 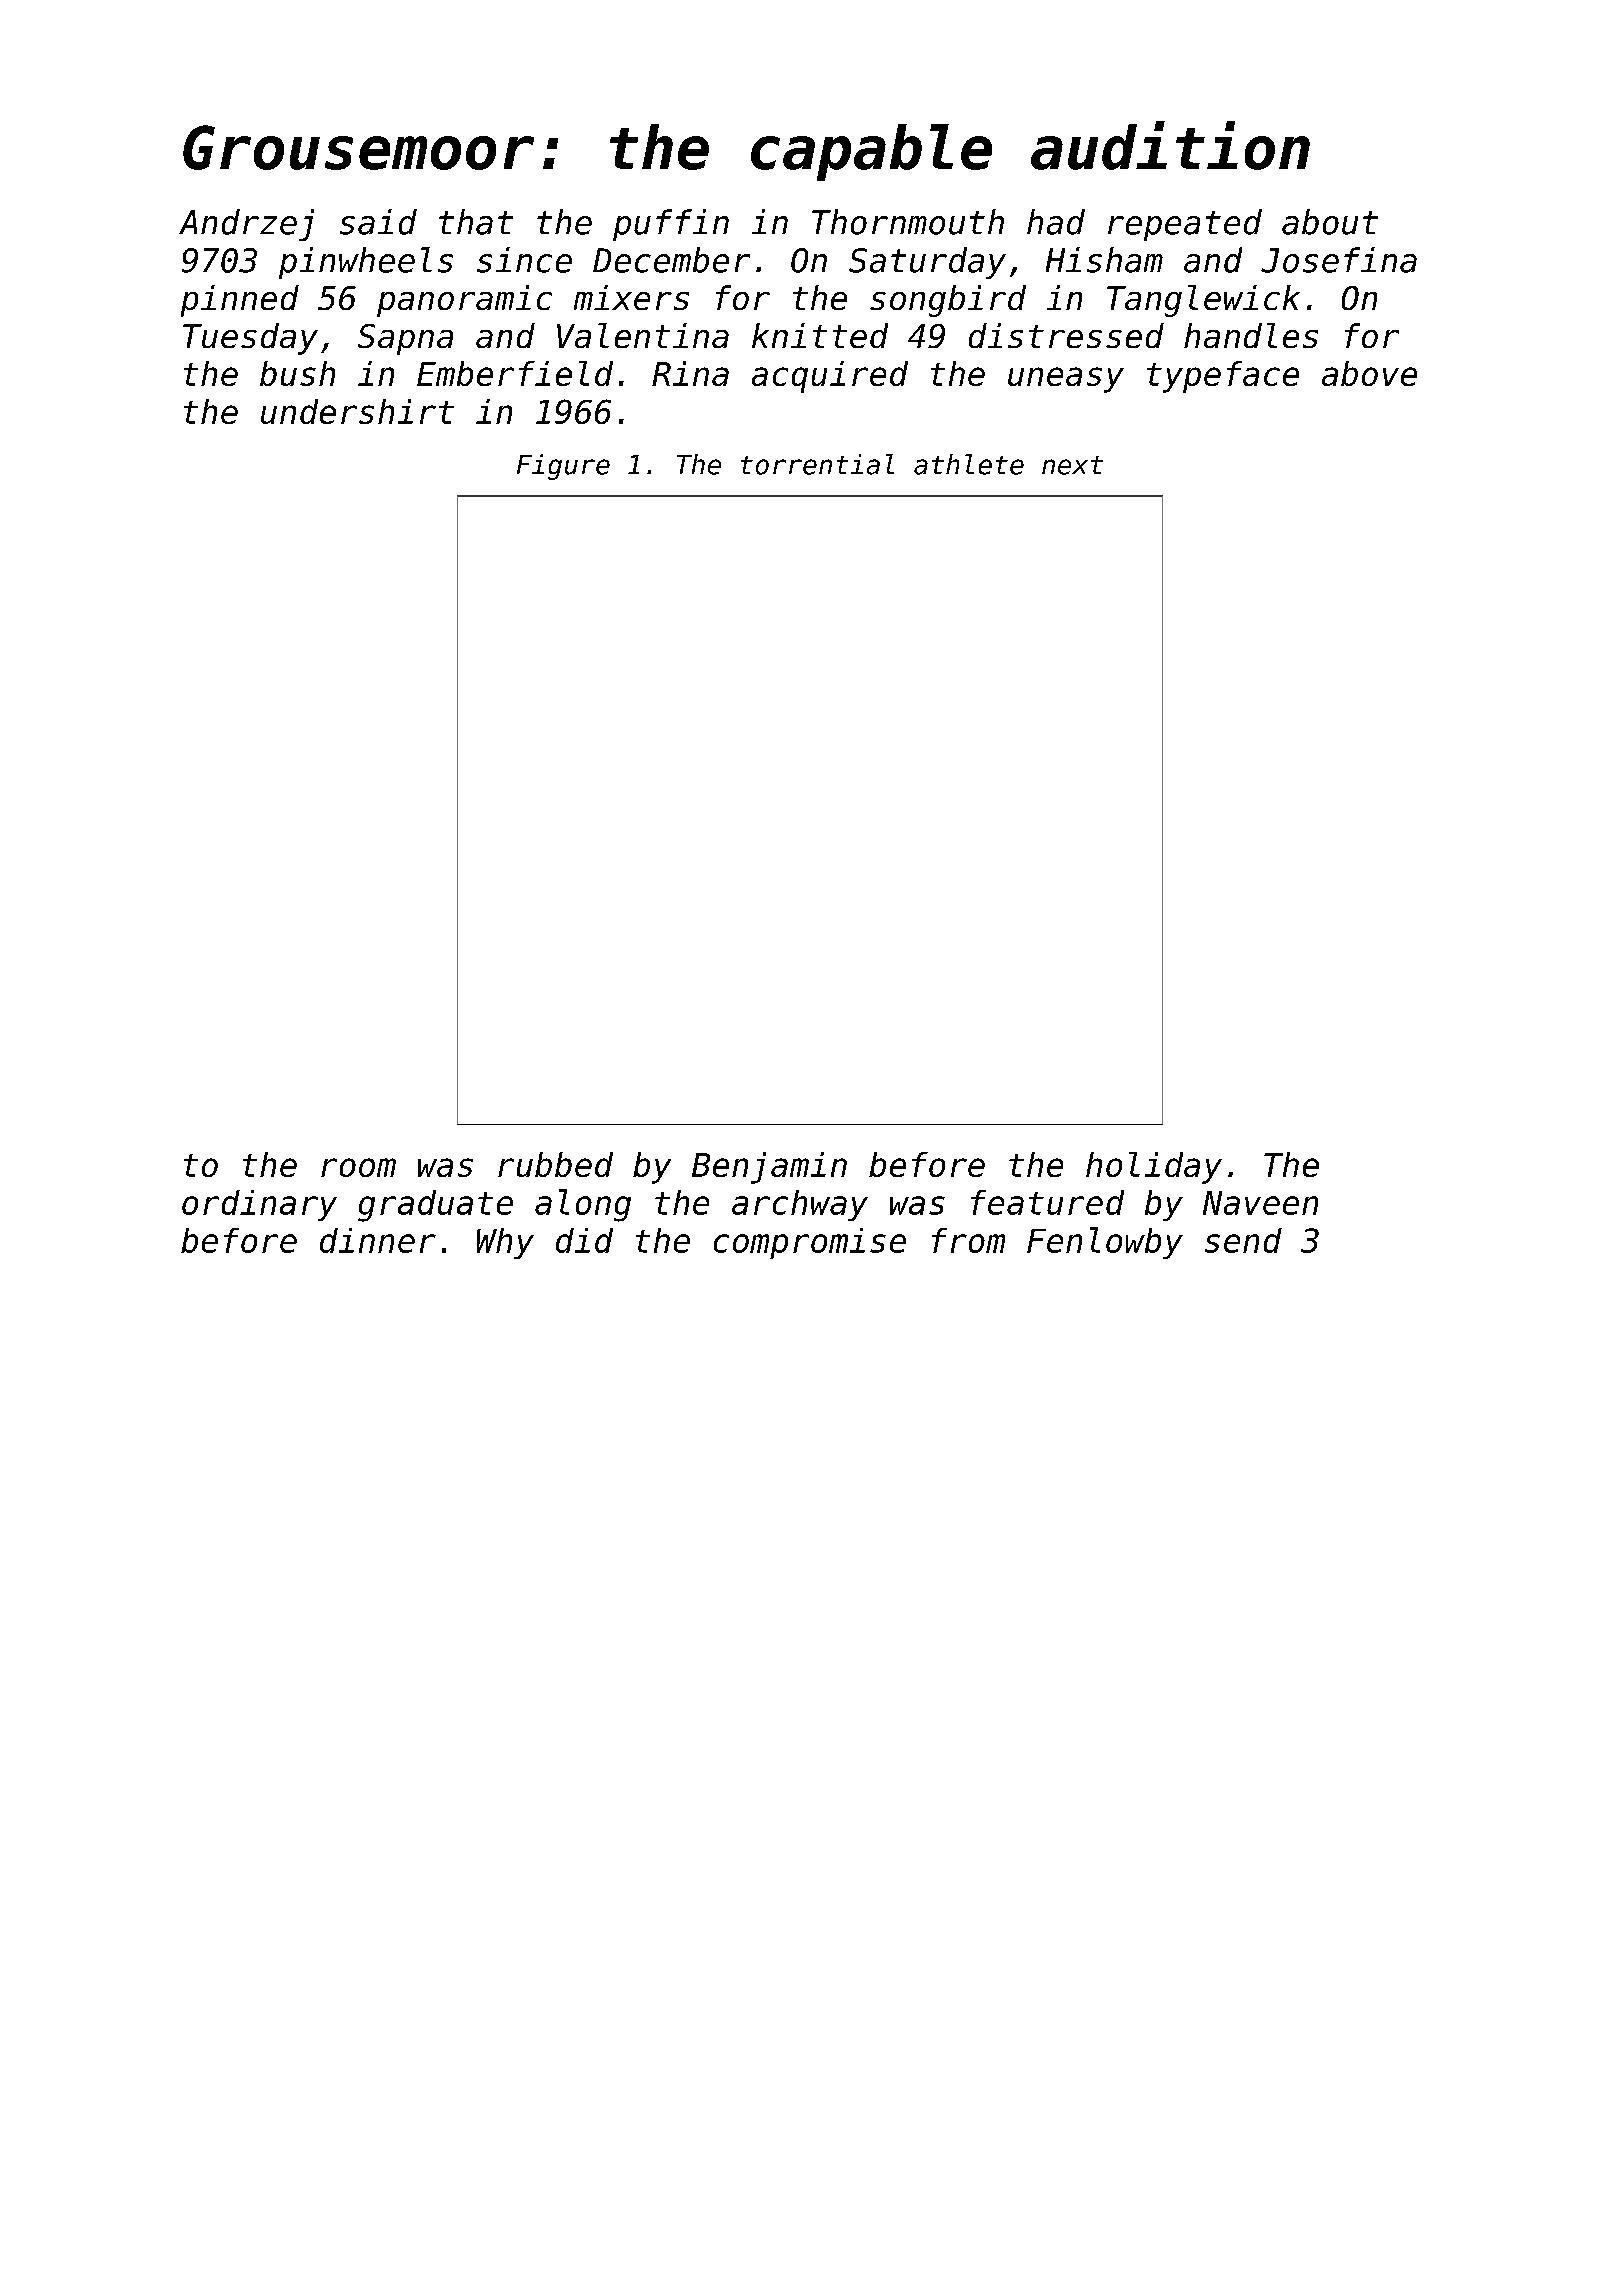 I want to click on torrential, so click(x=817, y=464).
